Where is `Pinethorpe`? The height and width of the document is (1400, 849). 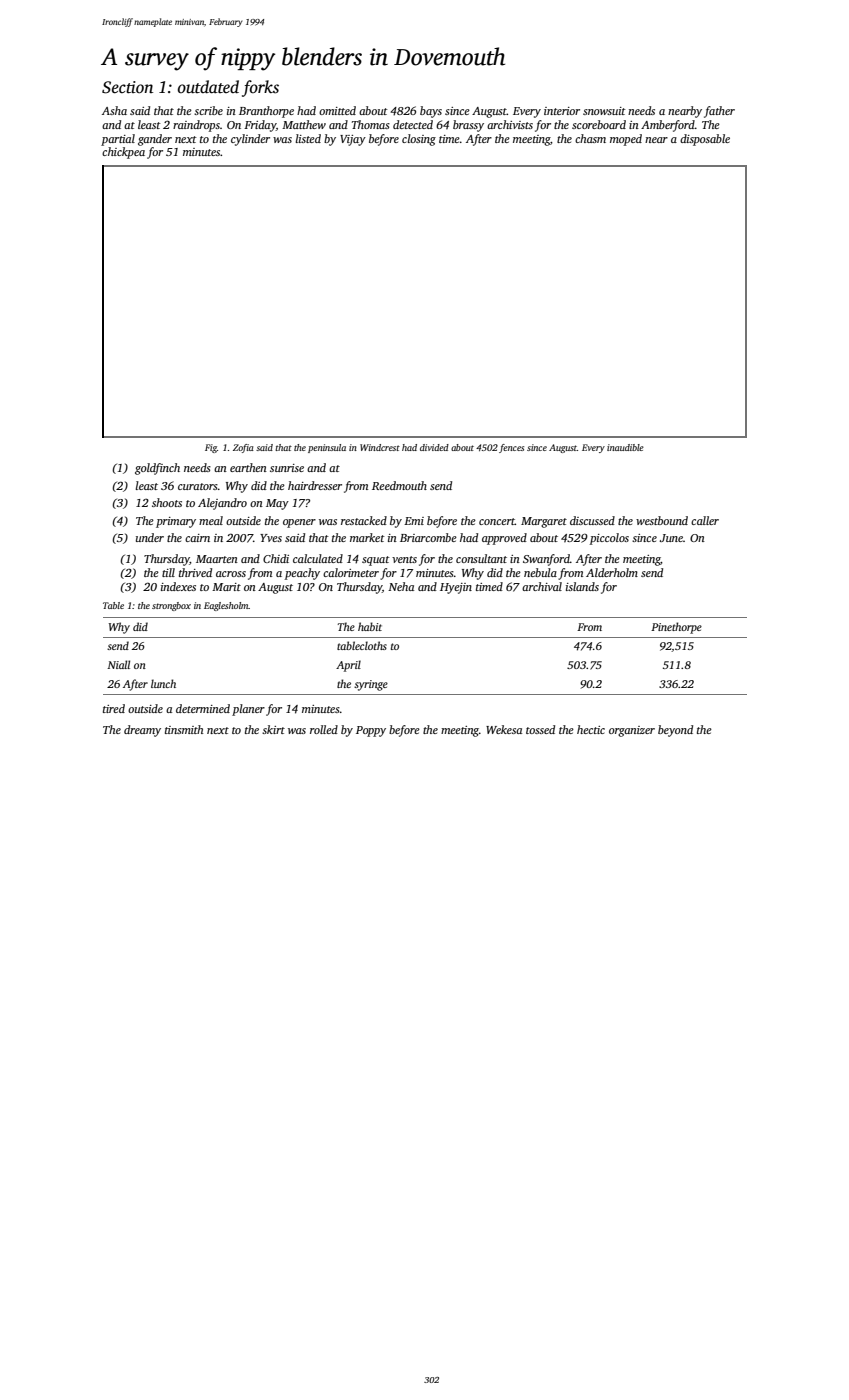 Pinethorpe is located at coordinates (676, 628).
